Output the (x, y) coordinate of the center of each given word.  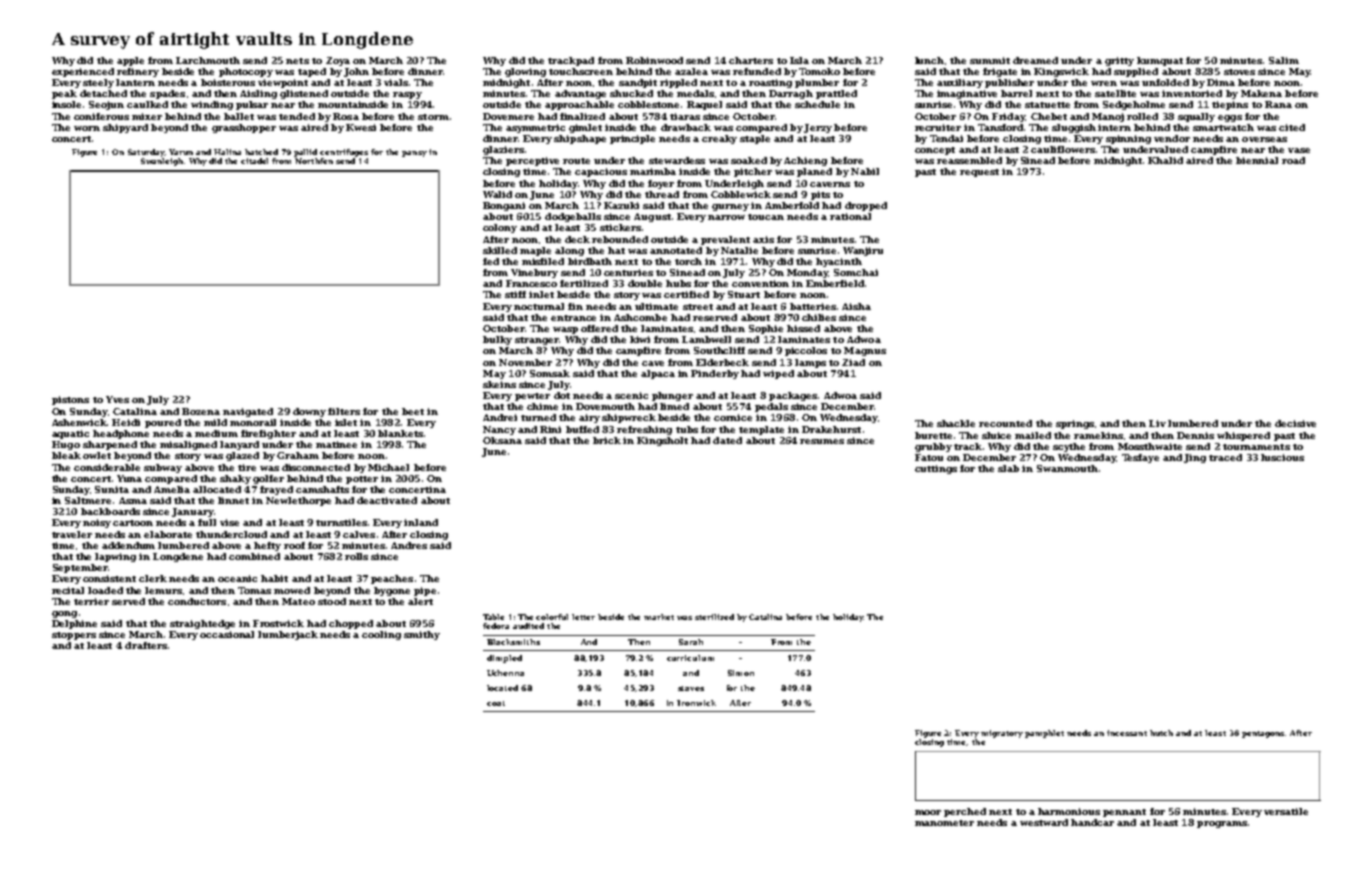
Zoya (338, 61)
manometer (944, 823)
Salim (1284, 60)
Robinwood (654, 60)
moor (928, 812)
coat (496, 703)
